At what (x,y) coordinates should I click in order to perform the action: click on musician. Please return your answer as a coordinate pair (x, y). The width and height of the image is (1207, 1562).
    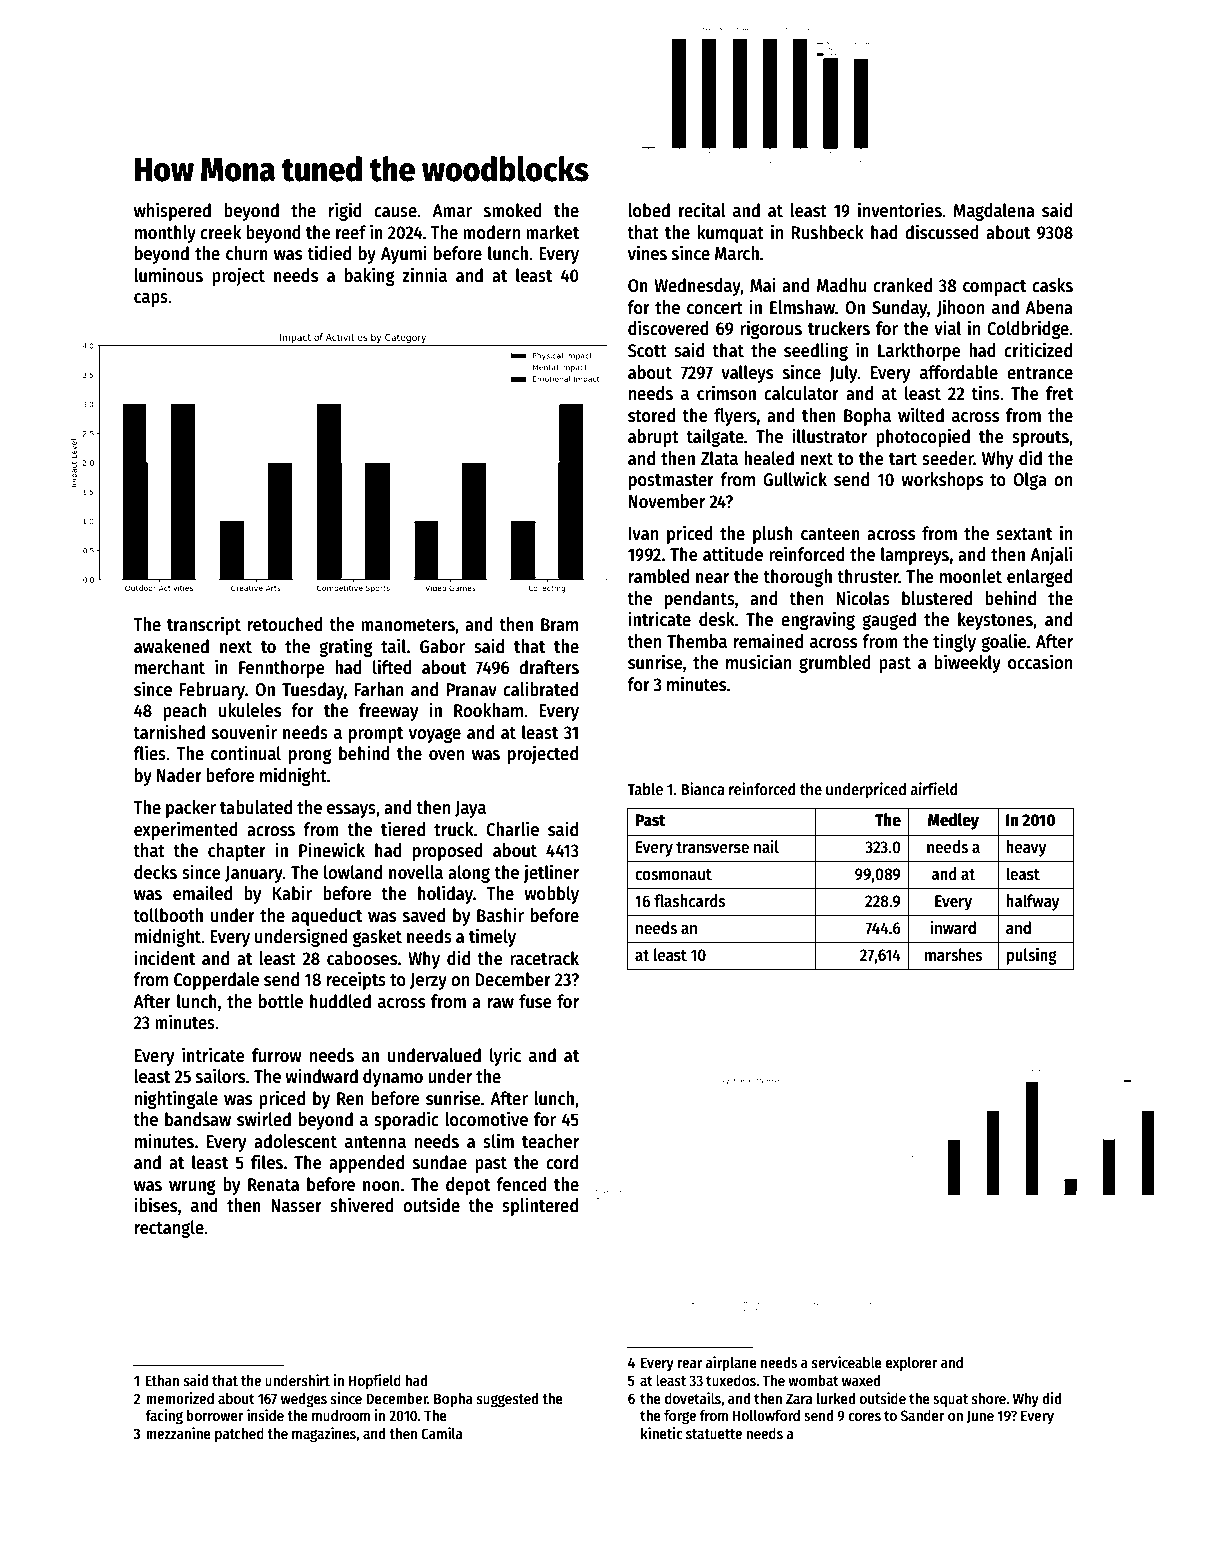
    Looking at the image, I should click on (758, 662).
